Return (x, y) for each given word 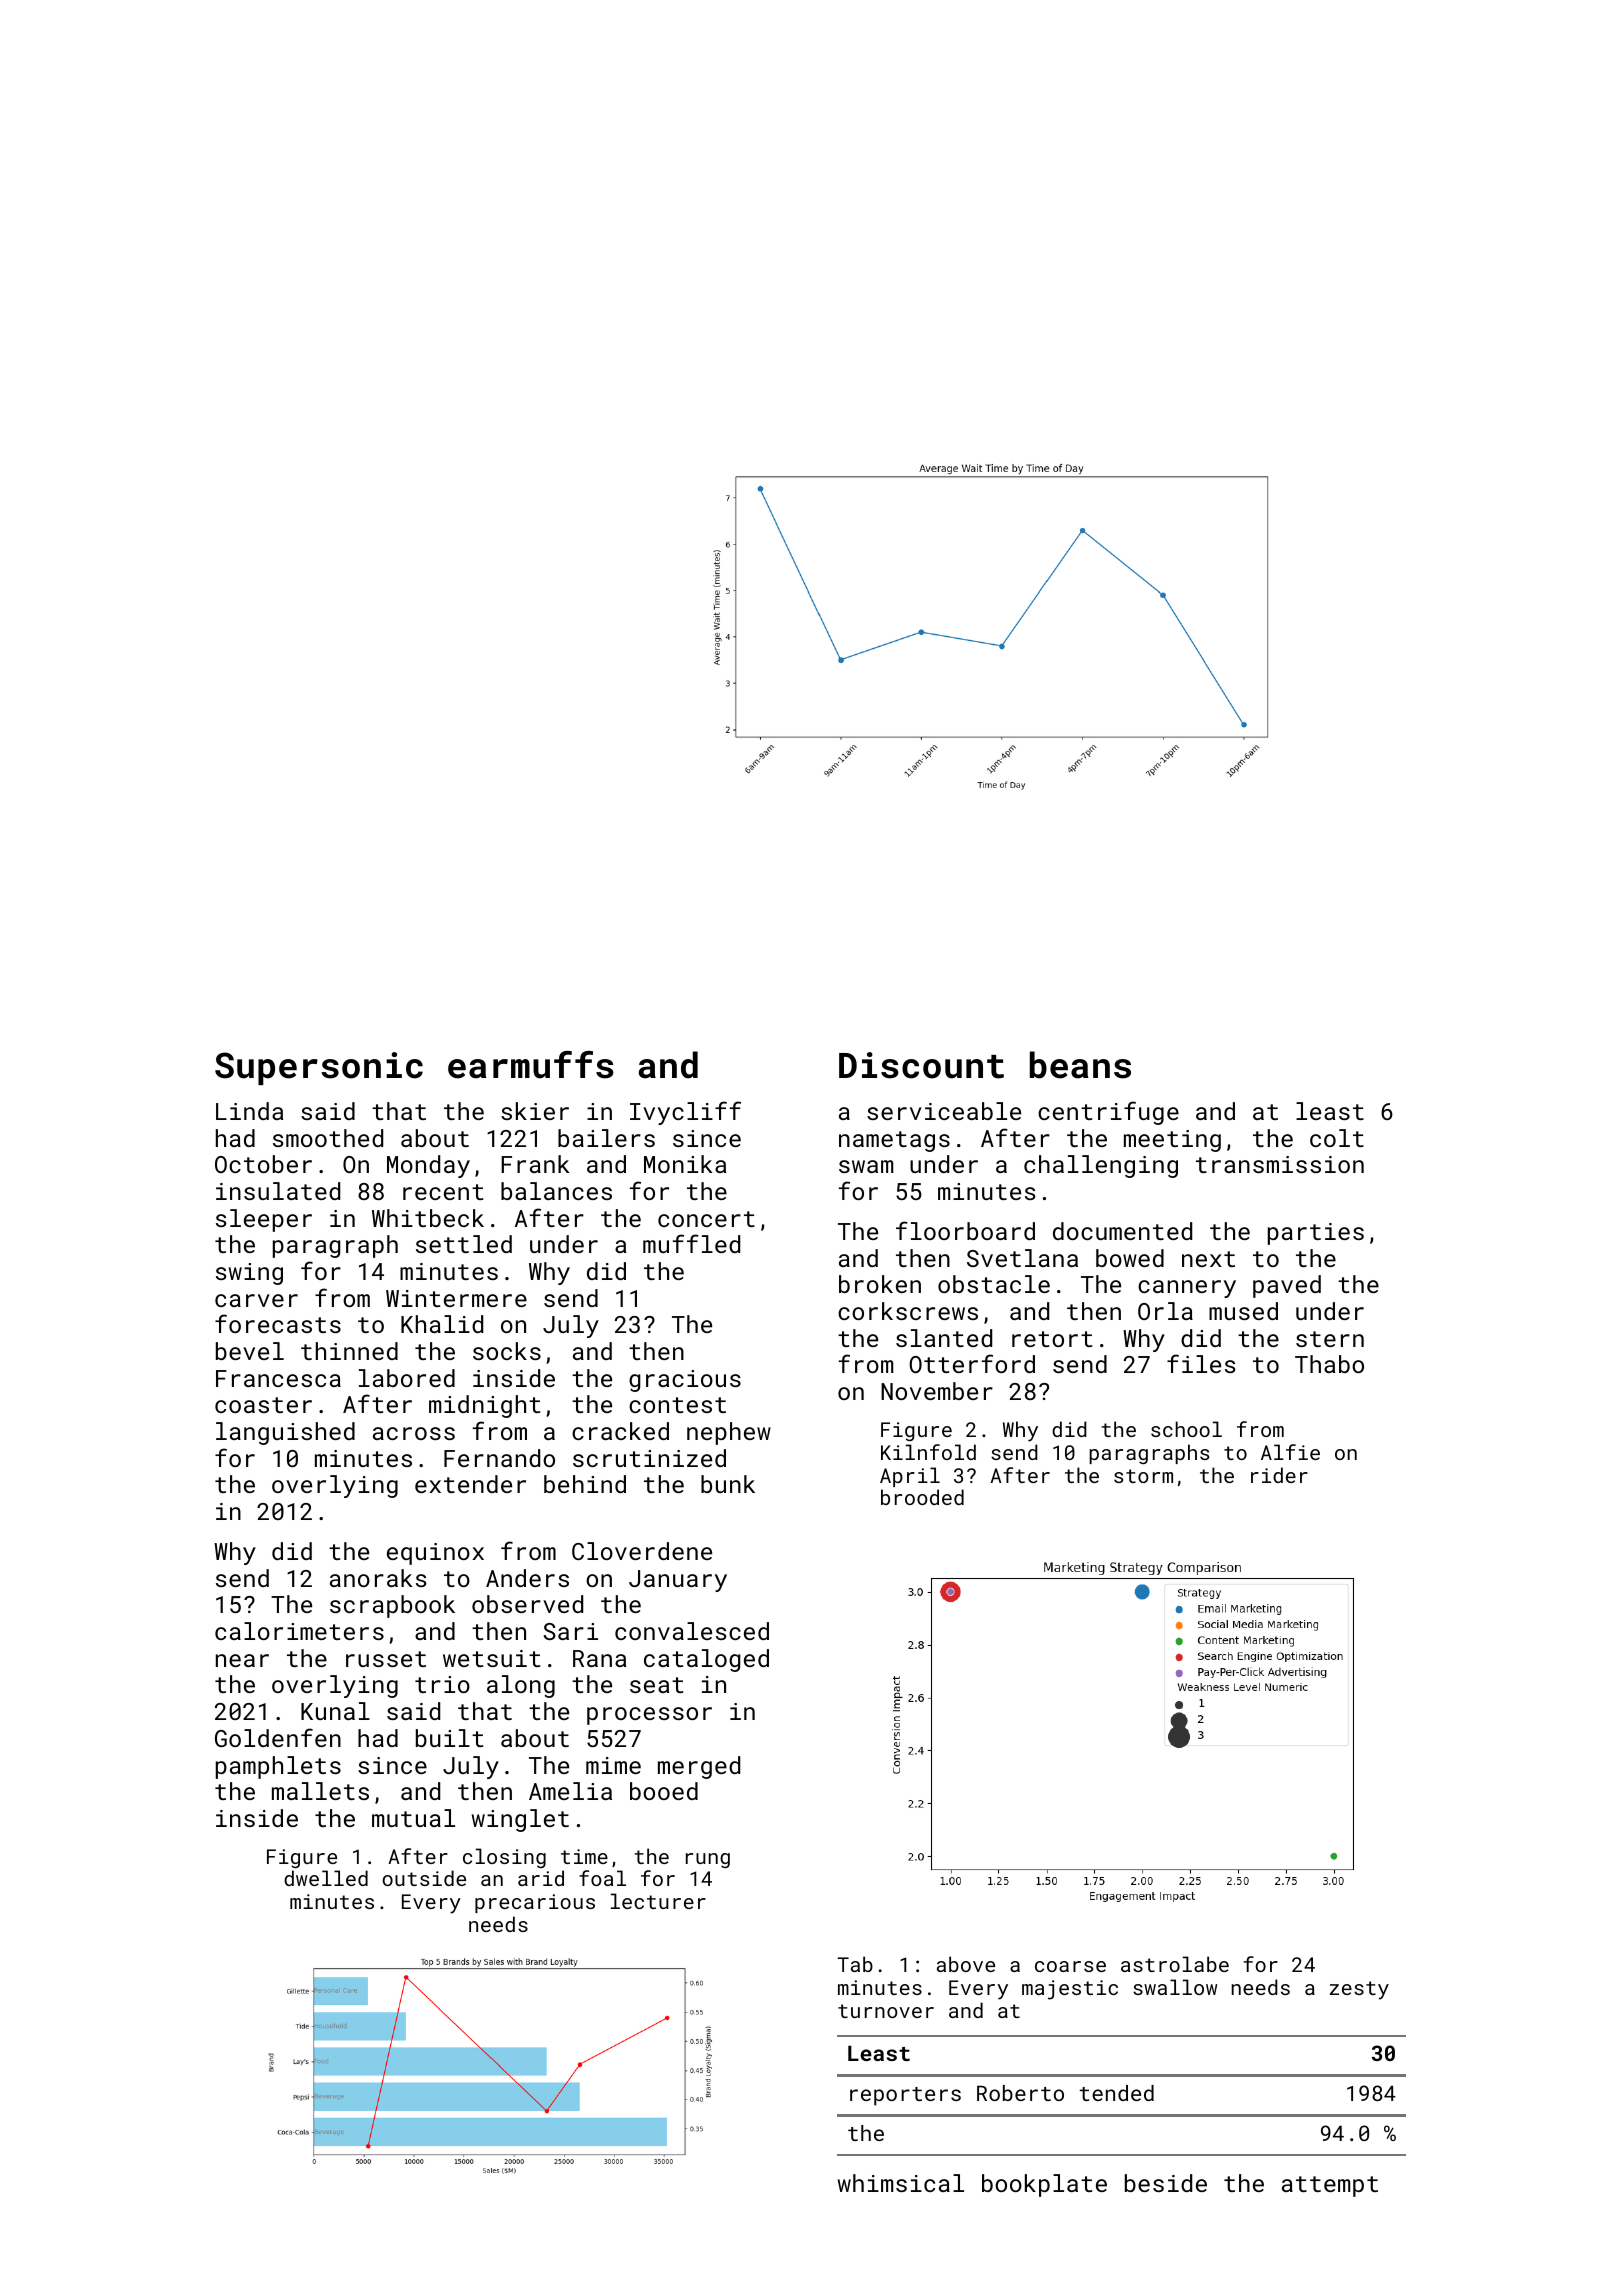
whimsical (901, 2183)
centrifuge (1108, 1113)
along (521, 1686)
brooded (922, 1497)
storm (1143, 1476)
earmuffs (531, 1065)
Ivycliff (685, 1113)
